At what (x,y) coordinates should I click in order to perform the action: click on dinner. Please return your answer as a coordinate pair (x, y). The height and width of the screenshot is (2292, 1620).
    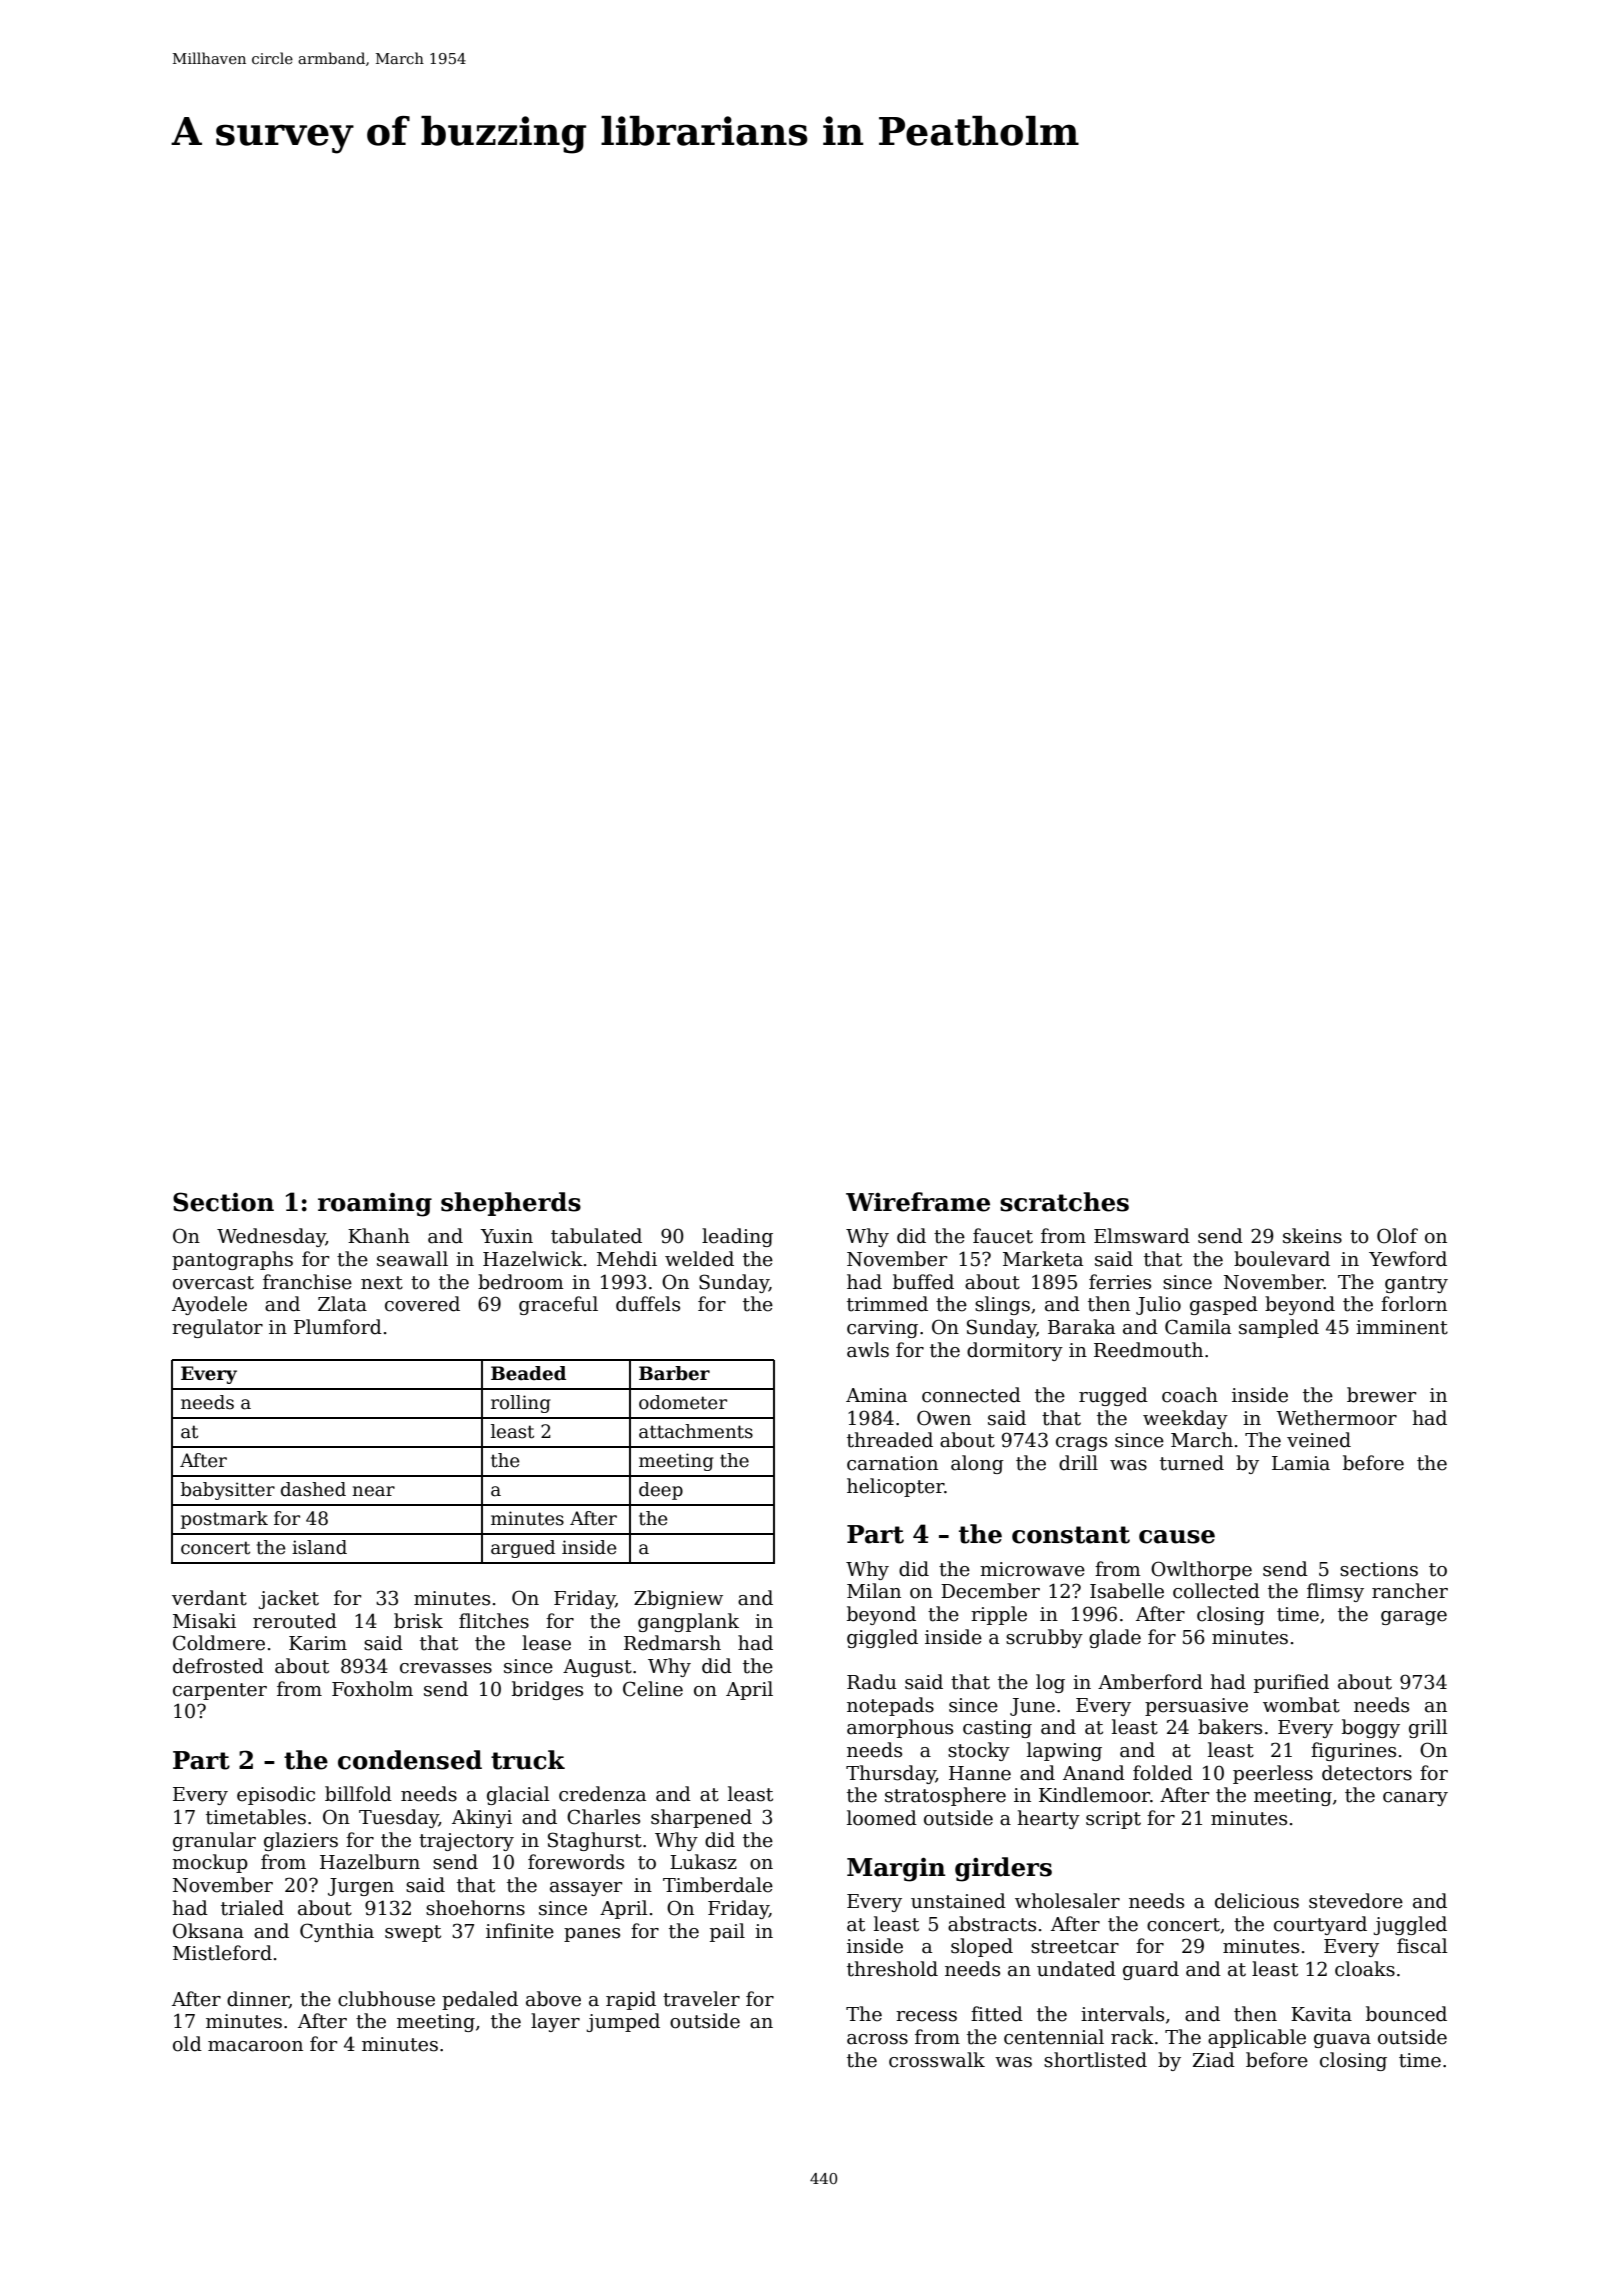
    Looking at the image, I should click on (258, 1999).
